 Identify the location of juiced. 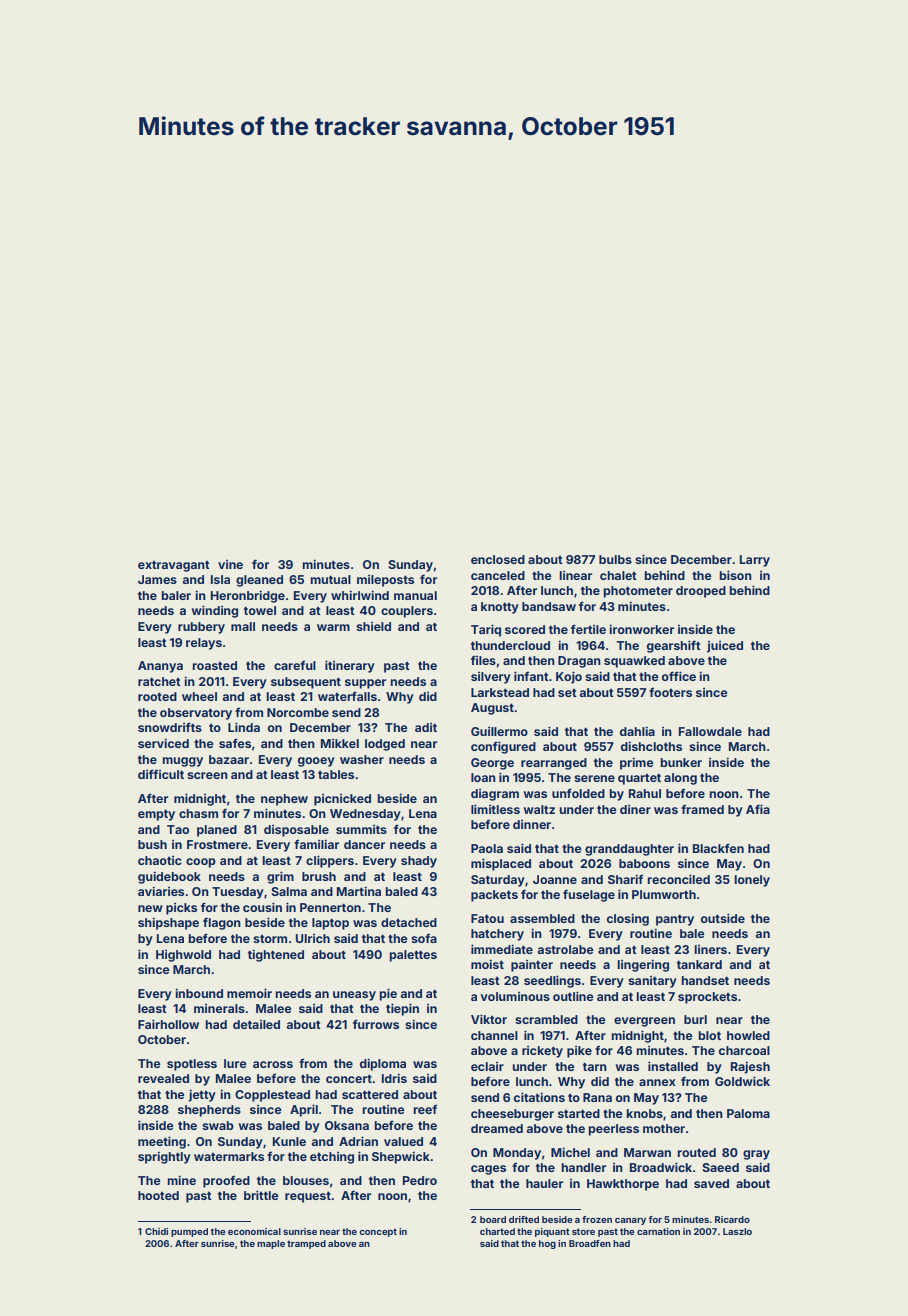
(725, 647).
